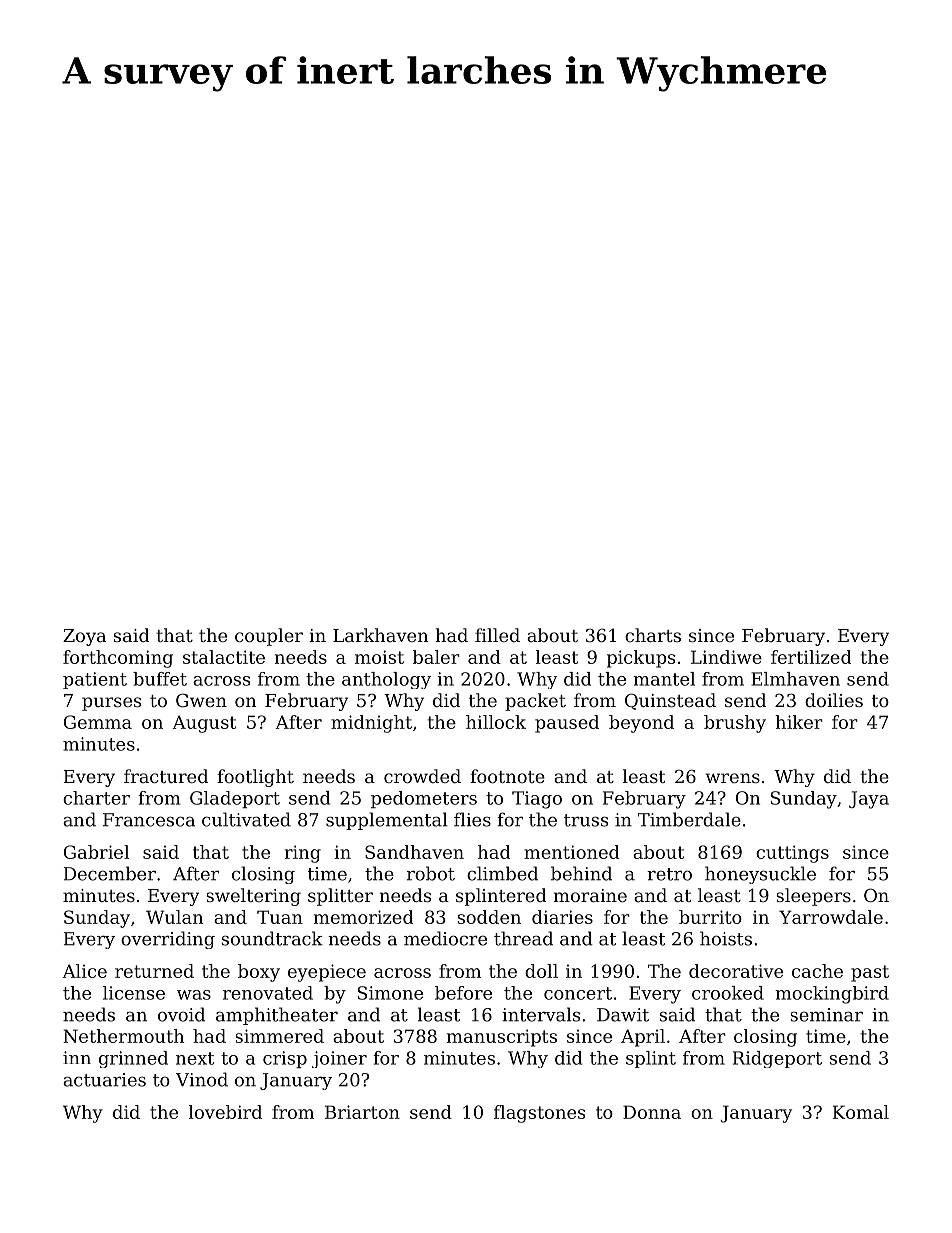 The image size is (952, 1233). What do you see at coordinates (792, 854) in the screenshot?
I see `cuttings` at bounding box center [792, 854].
